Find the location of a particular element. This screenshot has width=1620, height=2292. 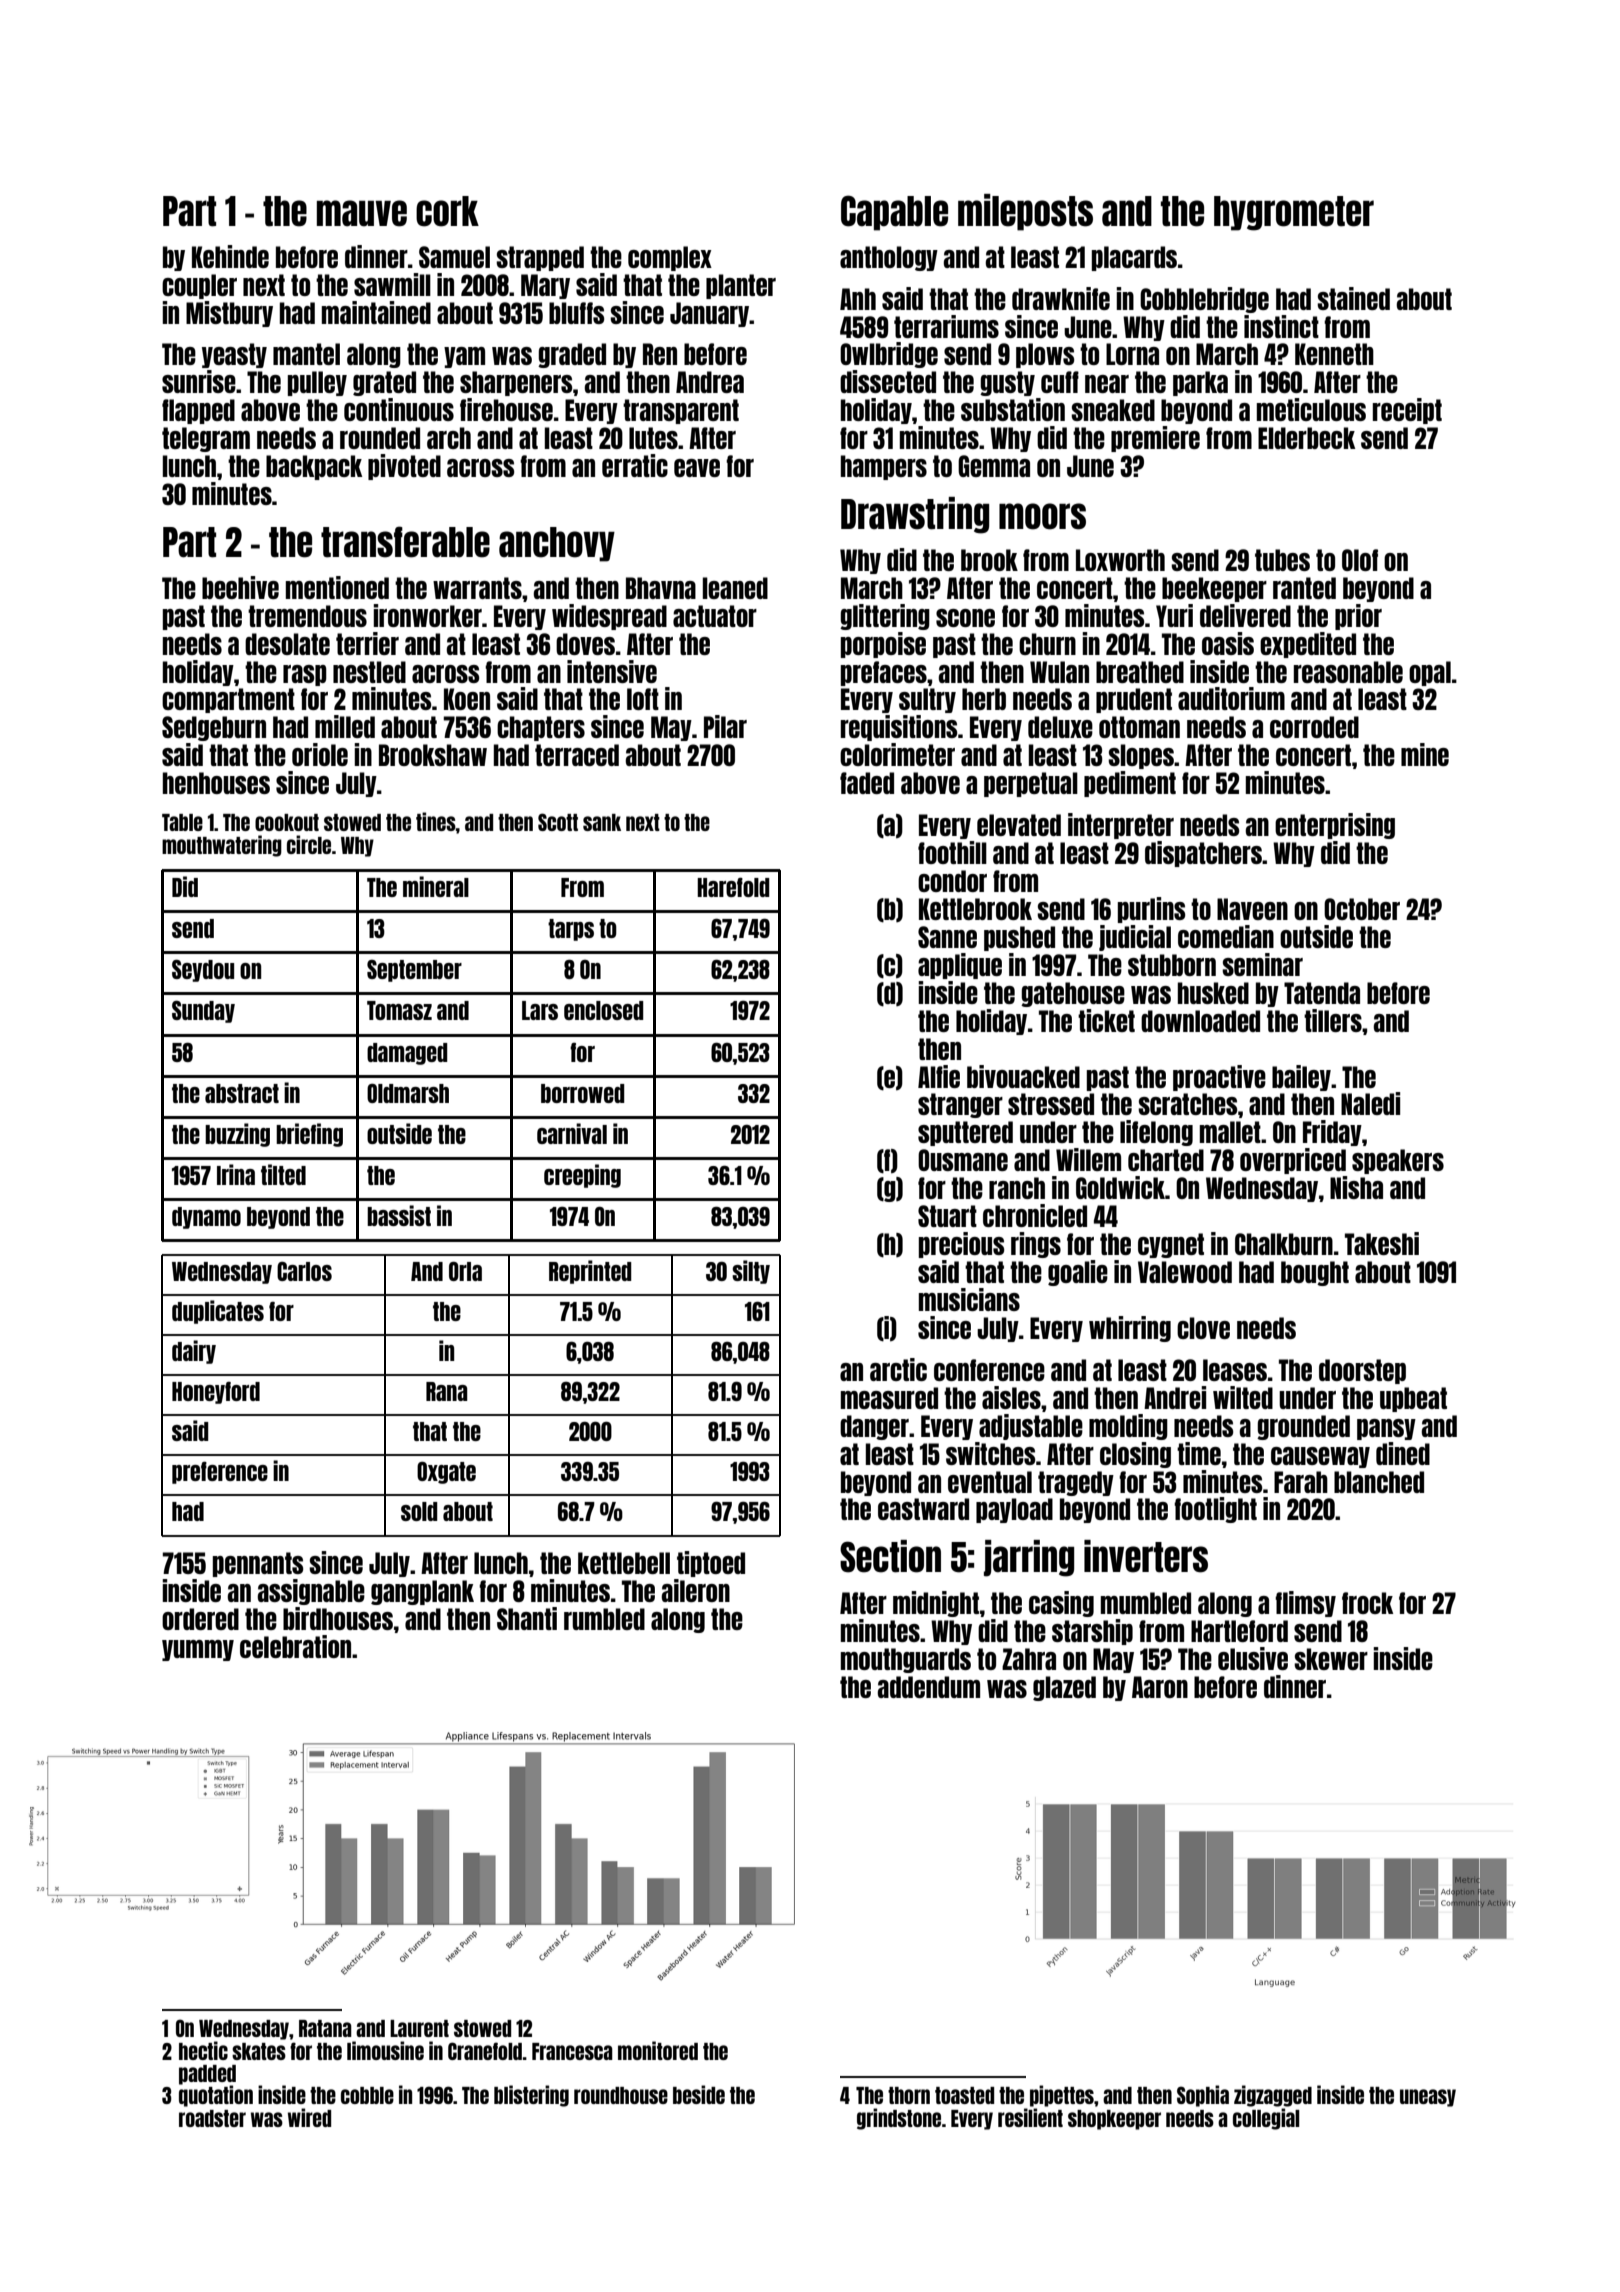

bassist is located at coordinates (399, 1215).
